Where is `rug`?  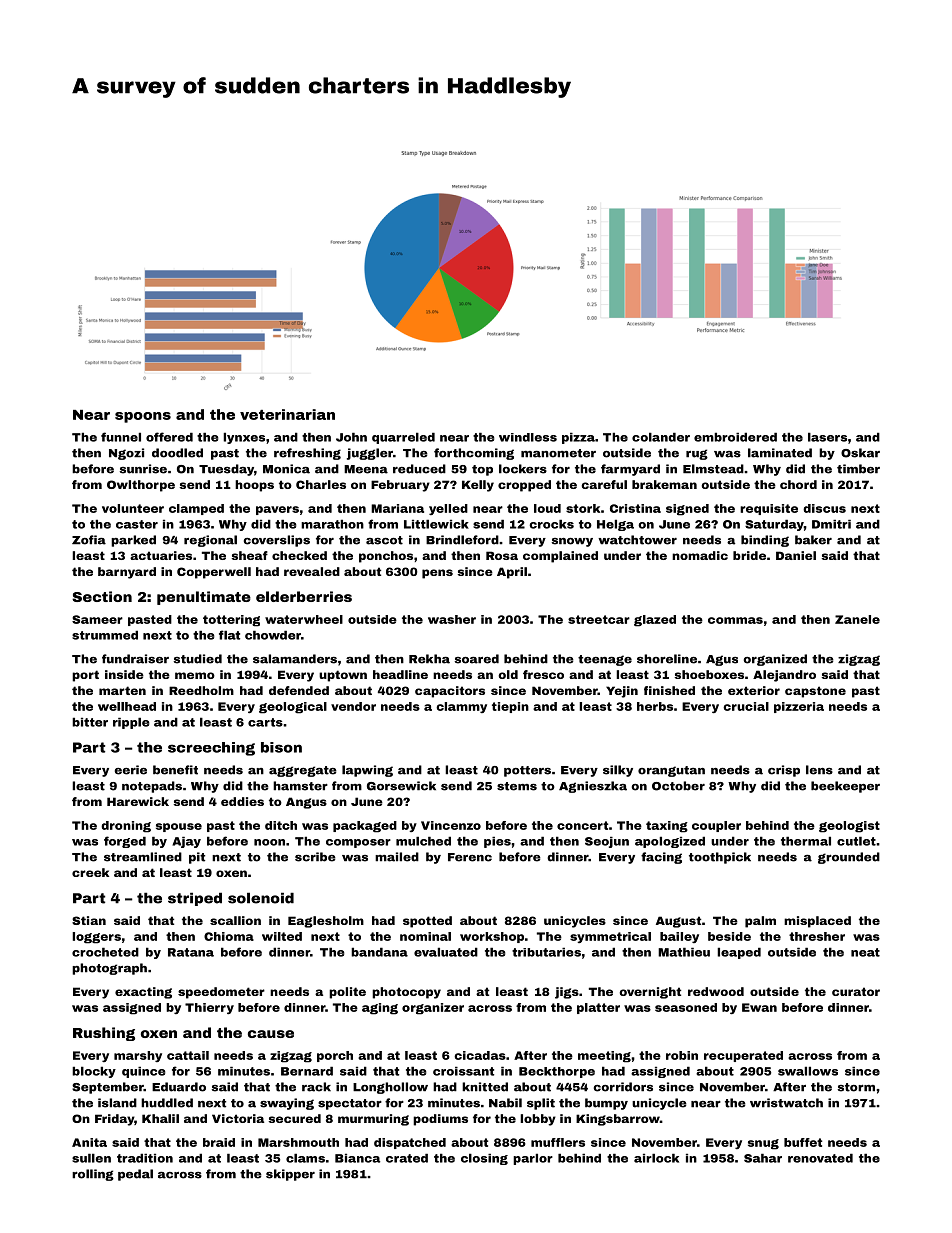
rug is located at coordinates (697, 454).
